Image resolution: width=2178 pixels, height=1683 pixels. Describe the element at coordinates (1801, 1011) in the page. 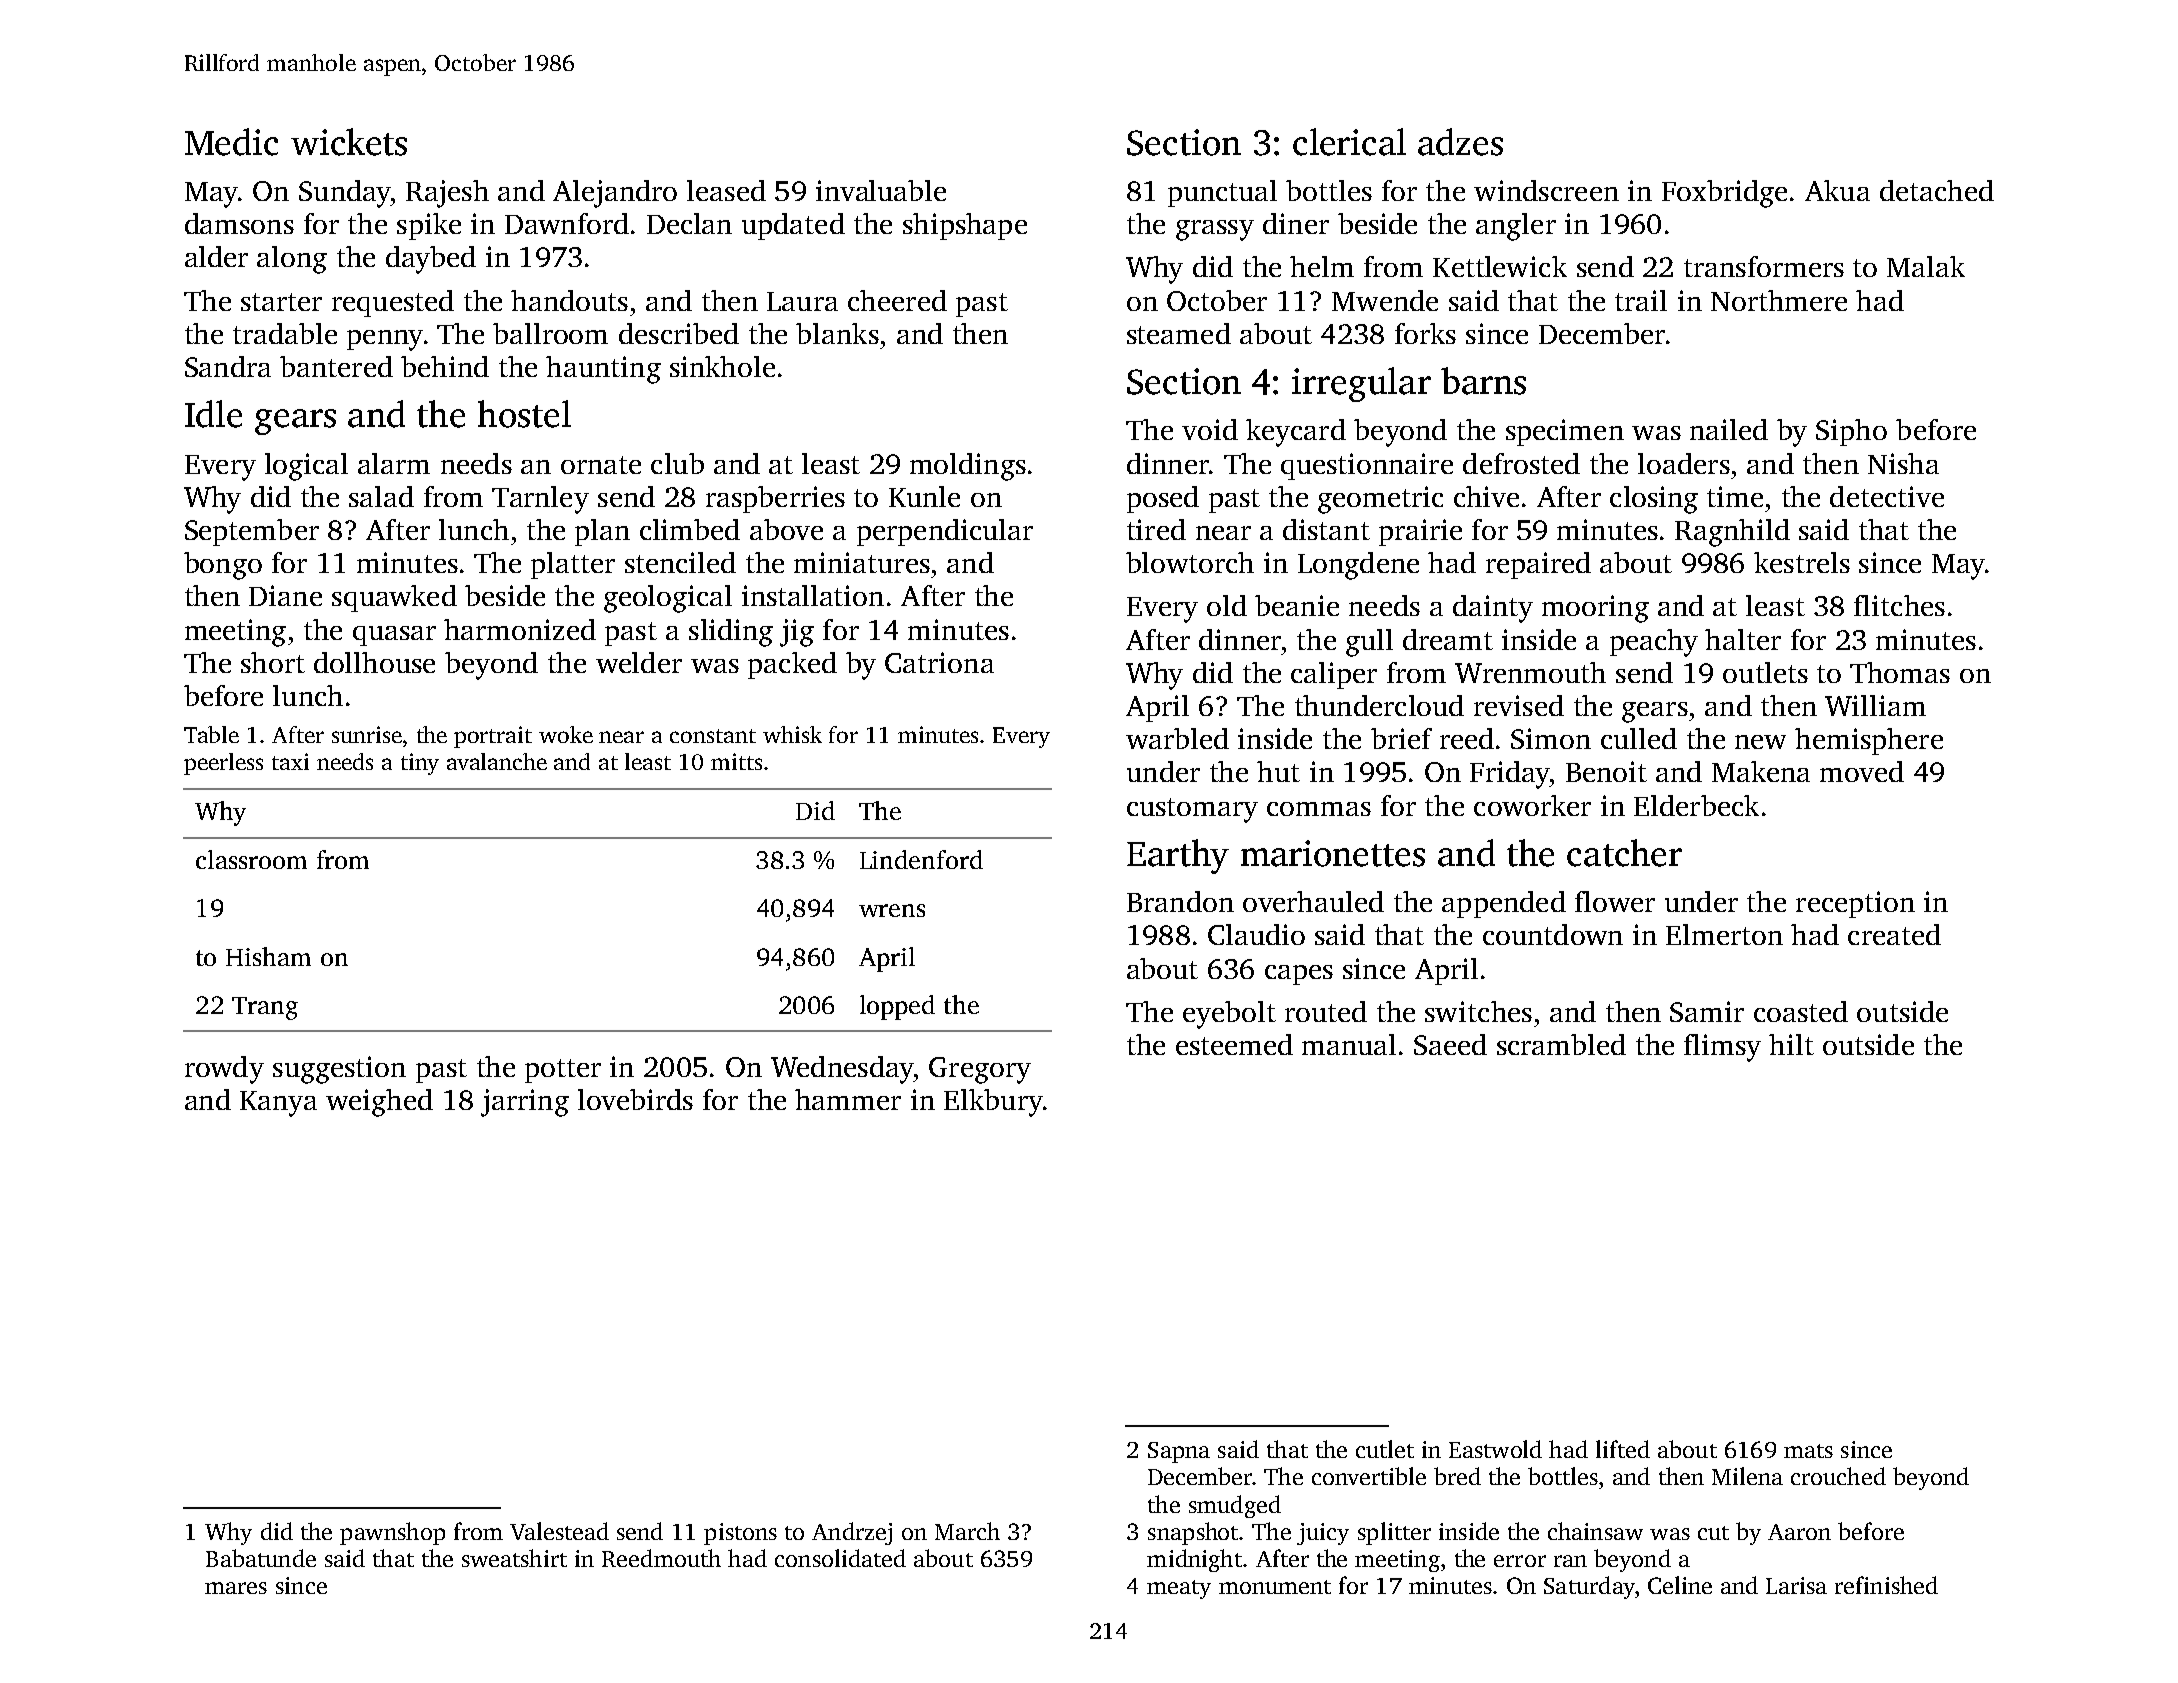

I see `coasted` at that location.
